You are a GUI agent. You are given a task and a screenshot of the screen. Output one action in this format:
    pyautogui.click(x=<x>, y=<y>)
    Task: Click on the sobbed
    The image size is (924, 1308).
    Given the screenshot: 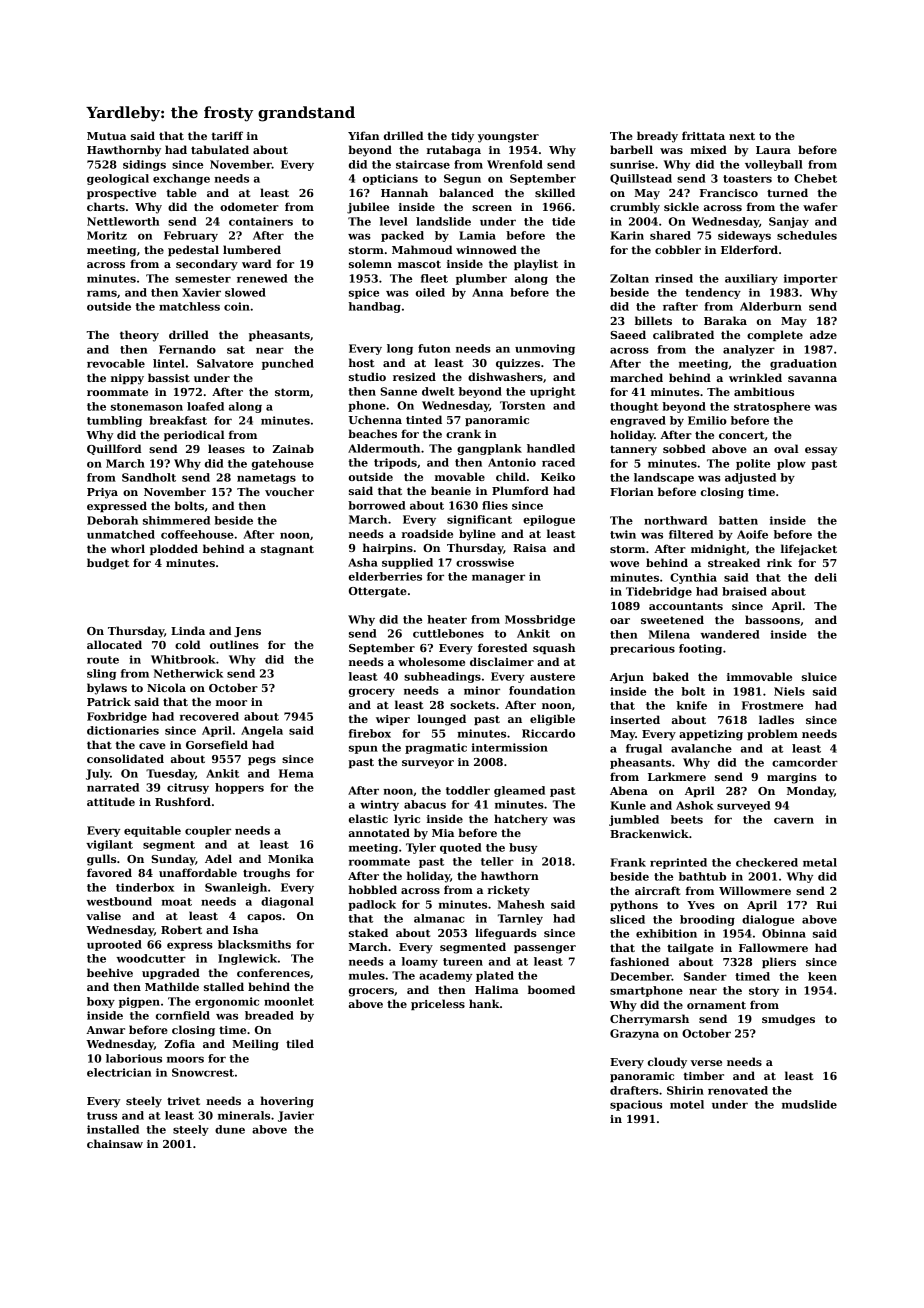 What is the action you would take?
    pyautogui.click(x=684, y=448)
